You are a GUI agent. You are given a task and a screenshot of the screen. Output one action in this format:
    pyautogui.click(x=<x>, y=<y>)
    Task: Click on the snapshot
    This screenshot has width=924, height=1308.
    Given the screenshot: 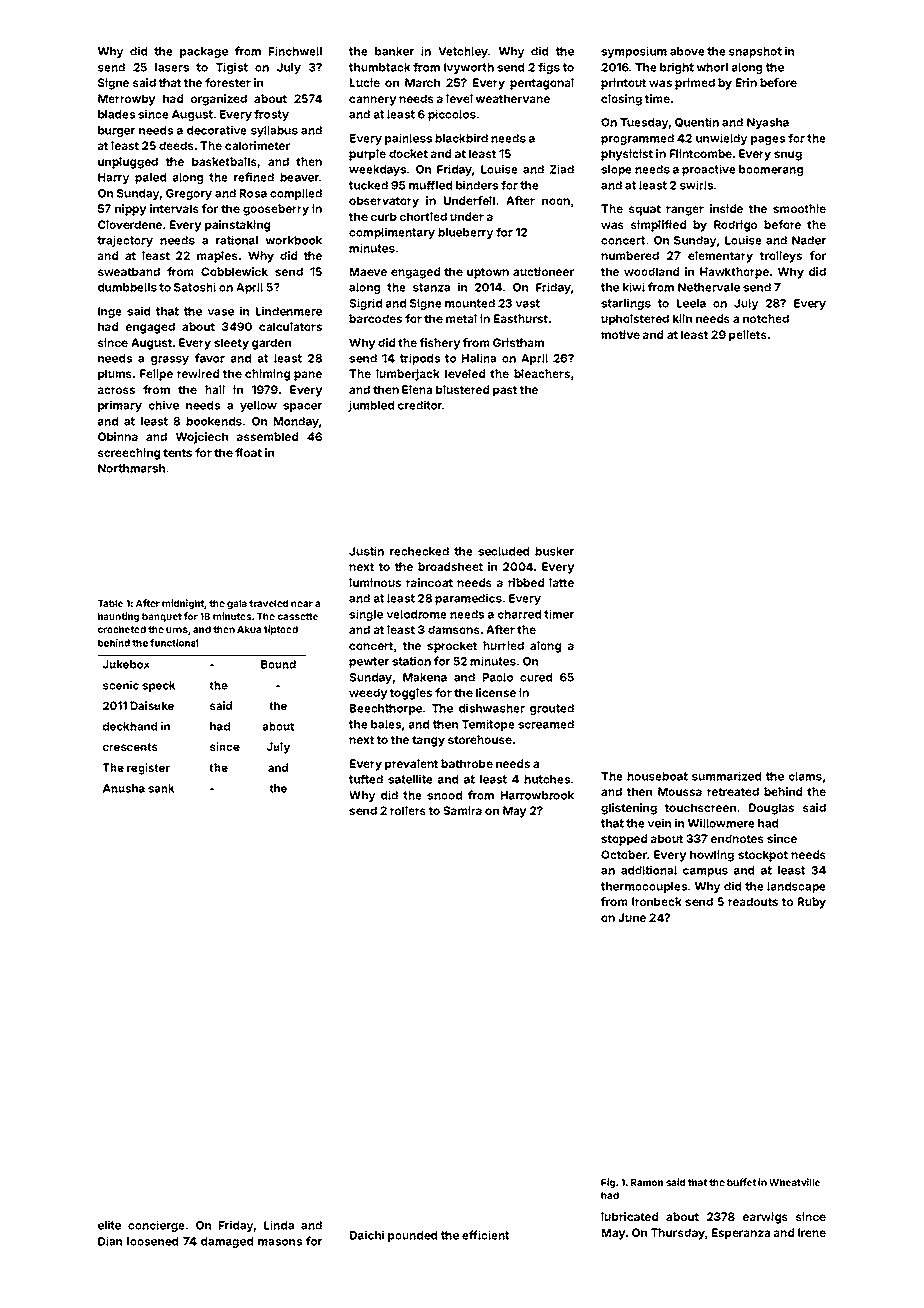 What is the action you would take?
    pyautogui.click(x=755, y=52)
